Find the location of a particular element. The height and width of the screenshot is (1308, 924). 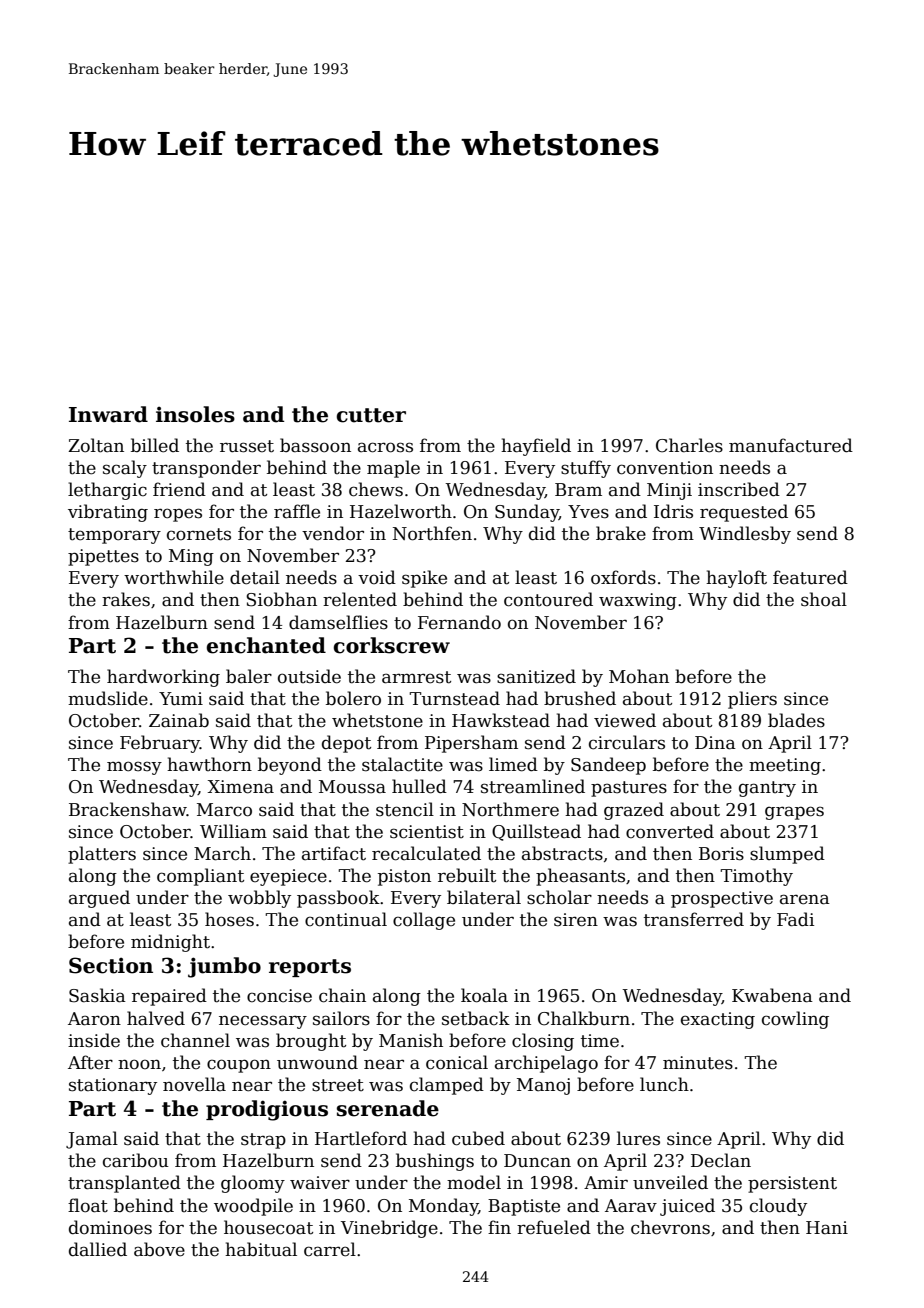

hayloft is located at coordinates (736, 579).
